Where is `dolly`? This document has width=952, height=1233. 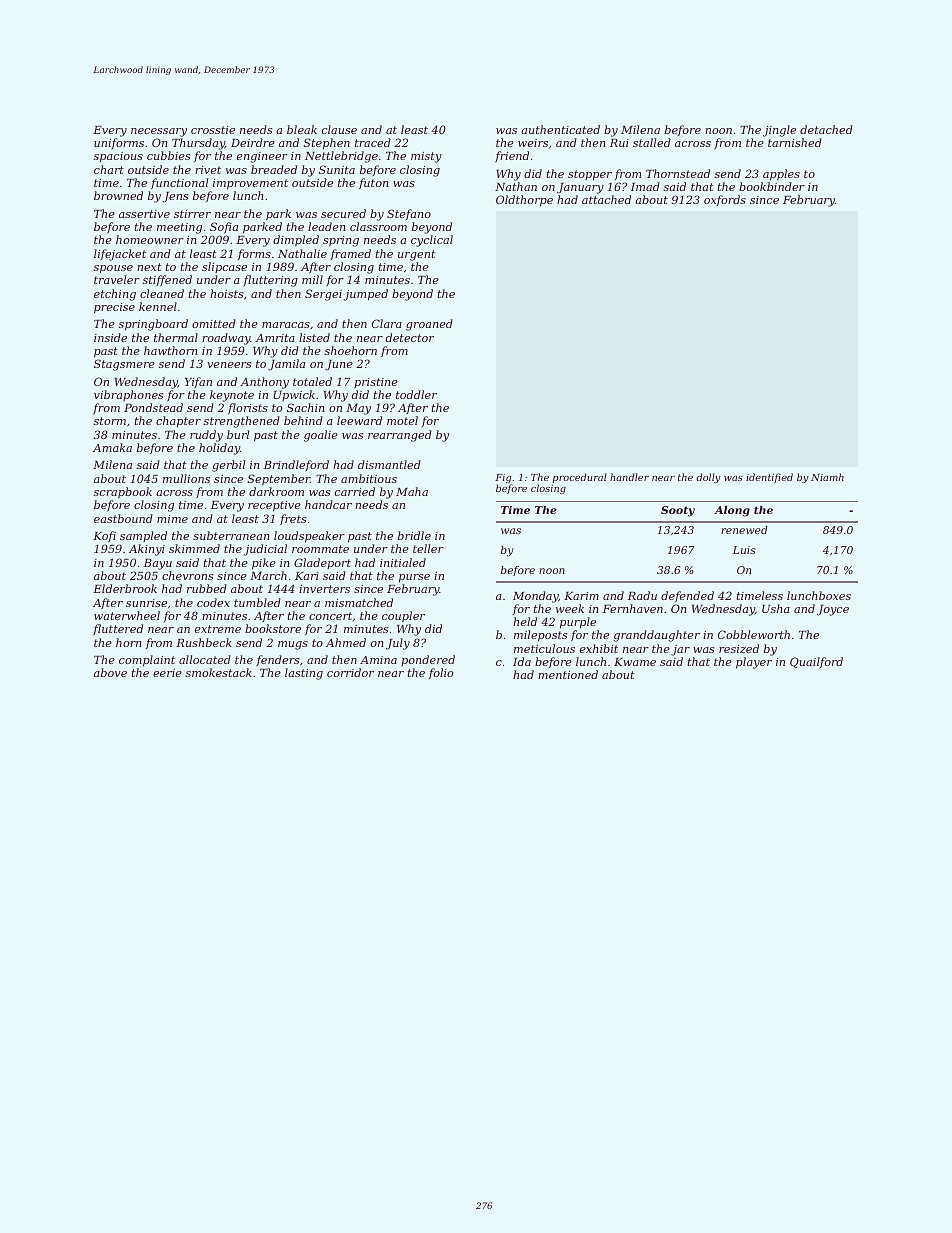 dolly is located at coordinates (708, 478).
